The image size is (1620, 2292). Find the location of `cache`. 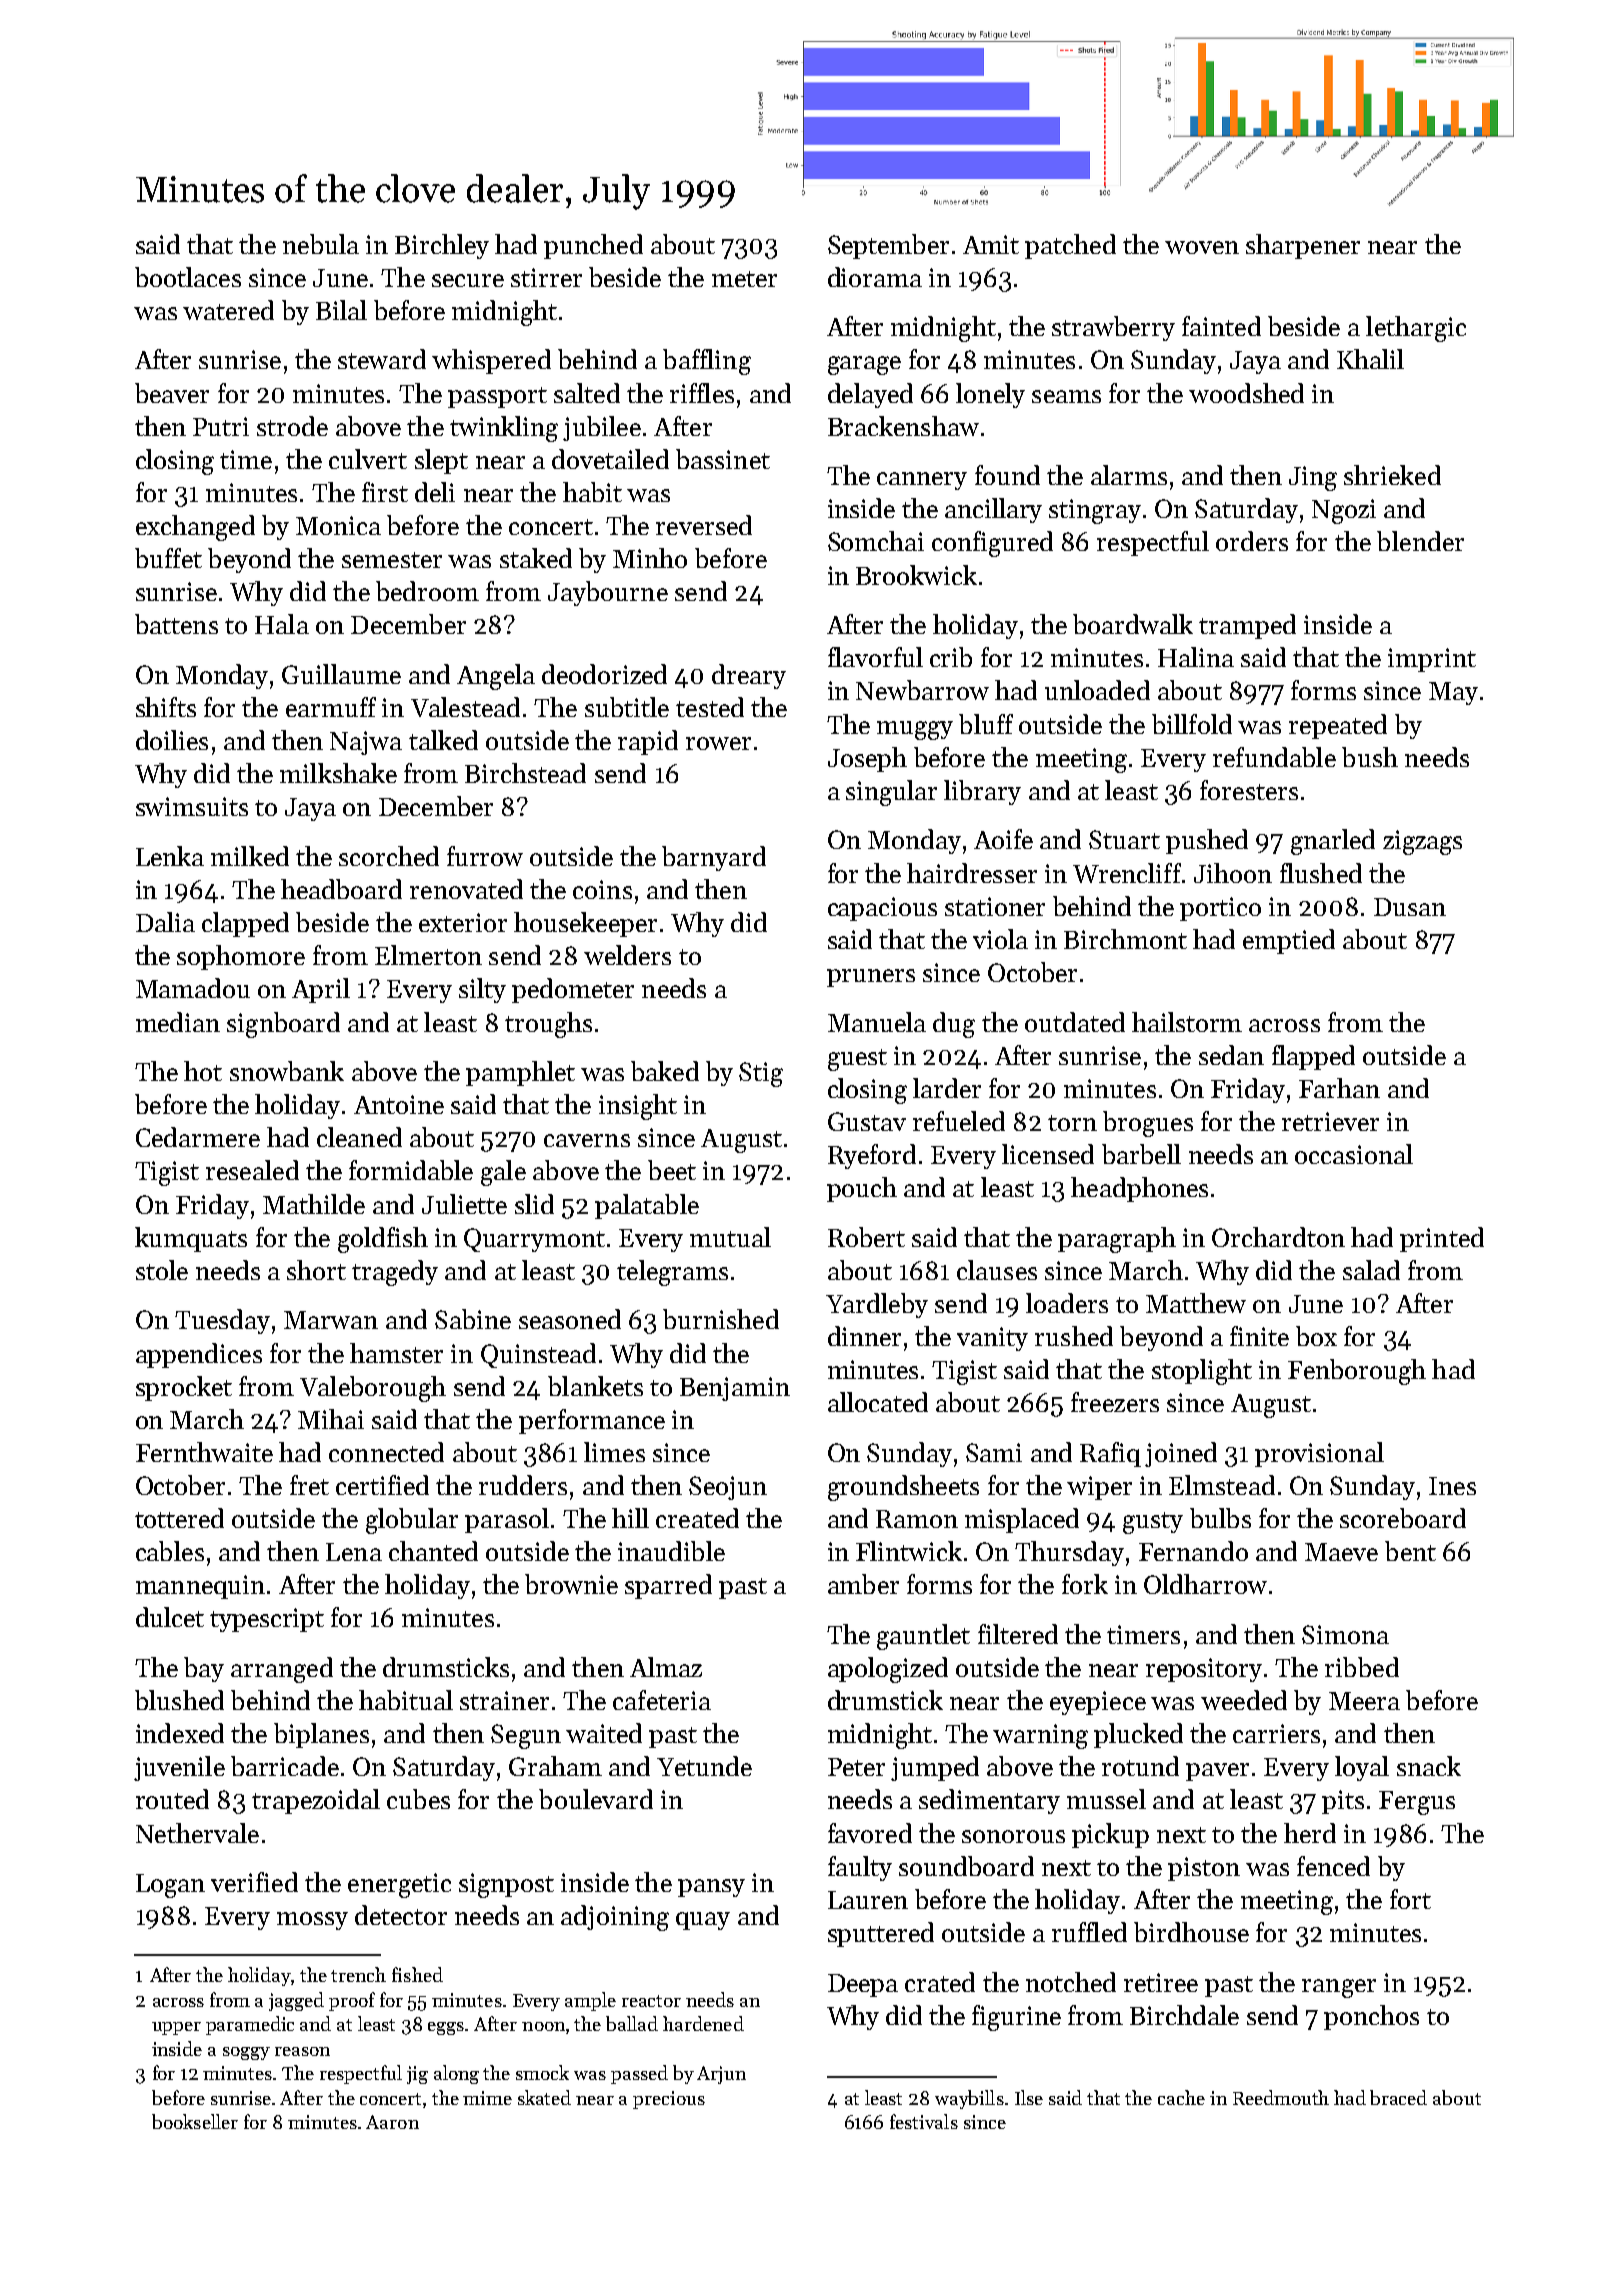

cache is located at coordinates (1181, 2097).
